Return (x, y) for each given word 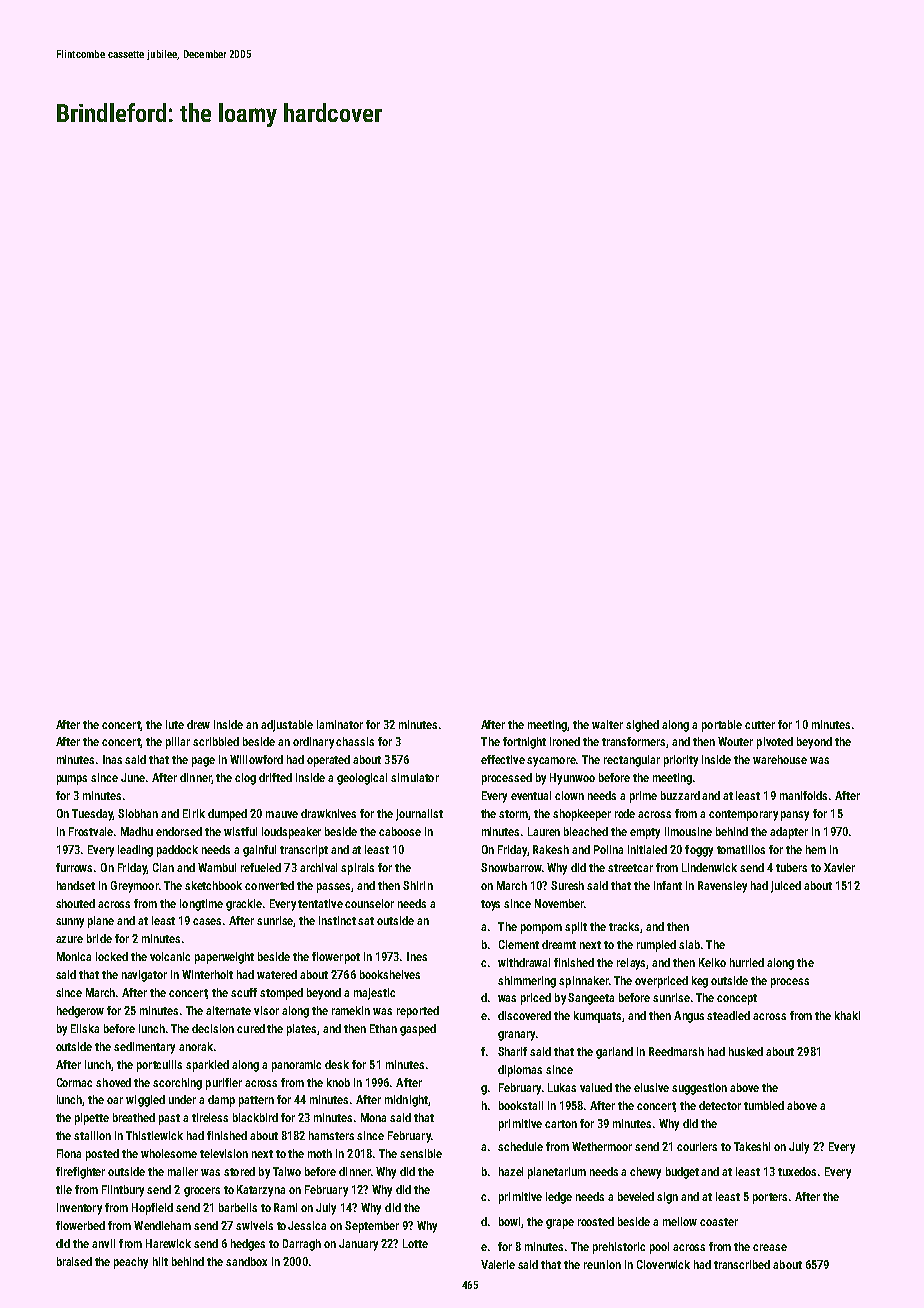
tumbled (764, 1105)
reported (418, 1012)
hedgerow (80, 1012)
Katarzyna (261, 1191)
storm (513, 814)
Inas (112, 759)
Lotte (415, 1243)
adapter (789, 833)
